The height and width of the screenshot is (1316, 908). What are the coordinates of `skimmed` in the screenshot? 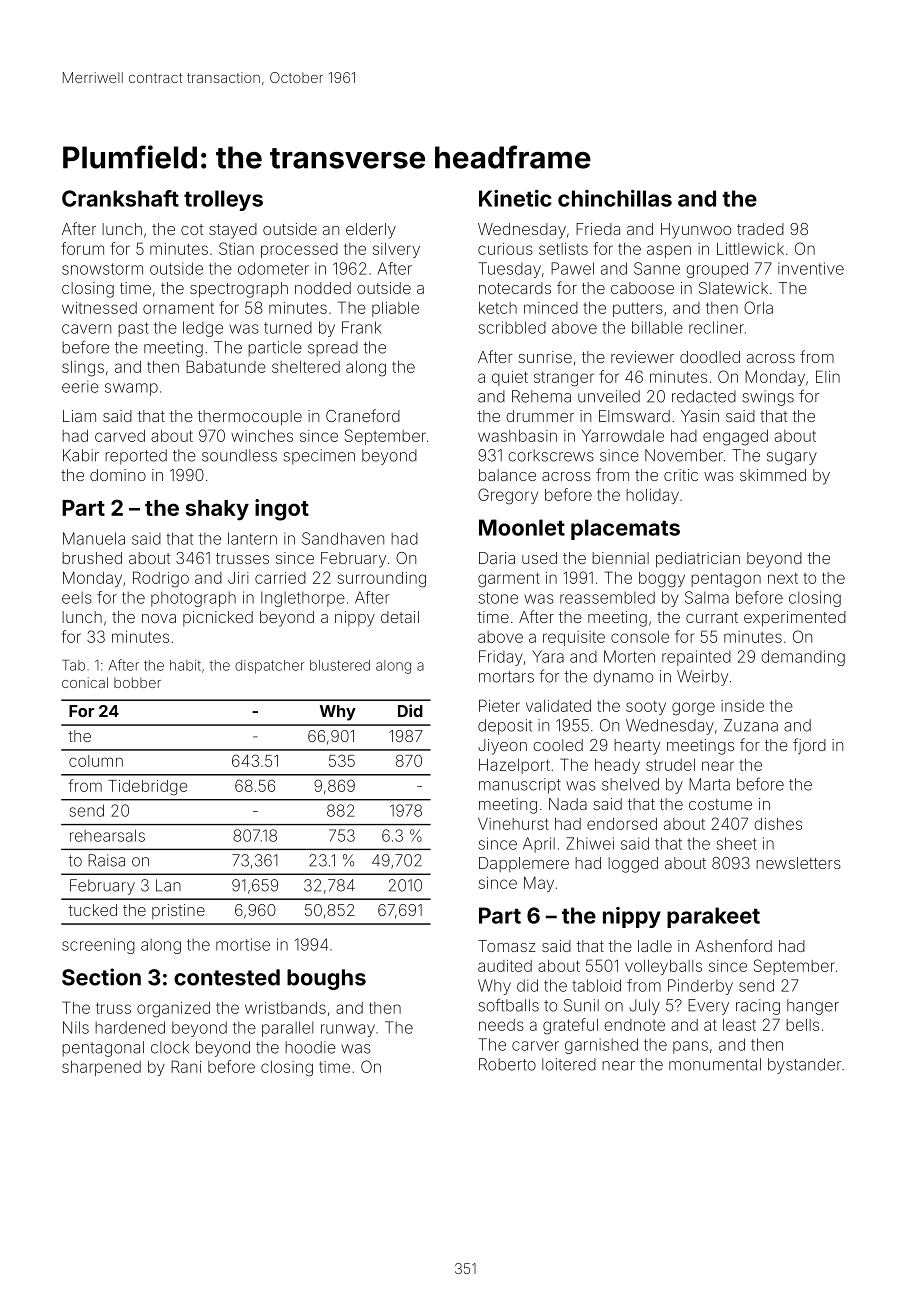 It's located at (773, 475).
